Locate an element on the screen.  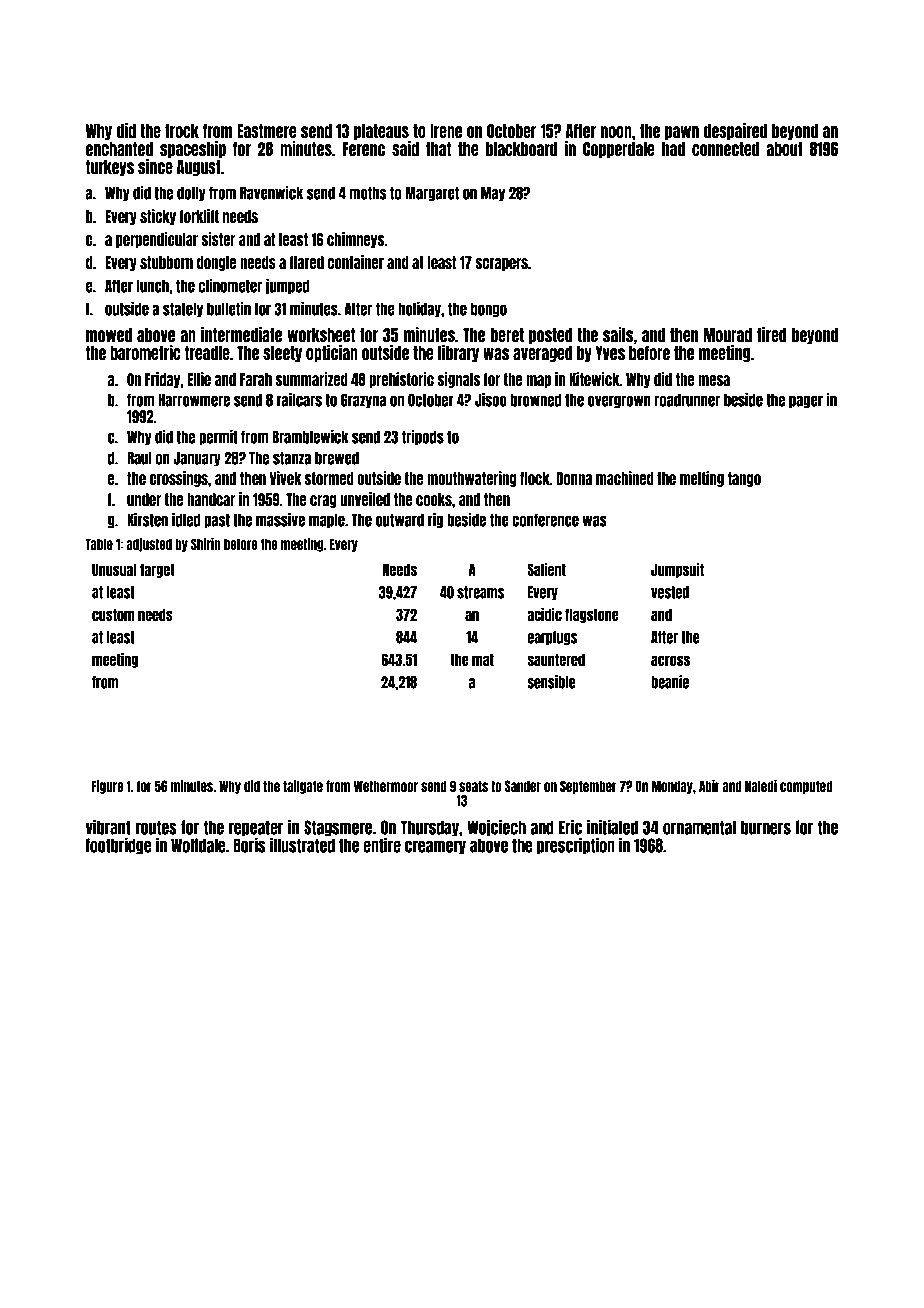
Monday is located at coordinates (672, 787).
